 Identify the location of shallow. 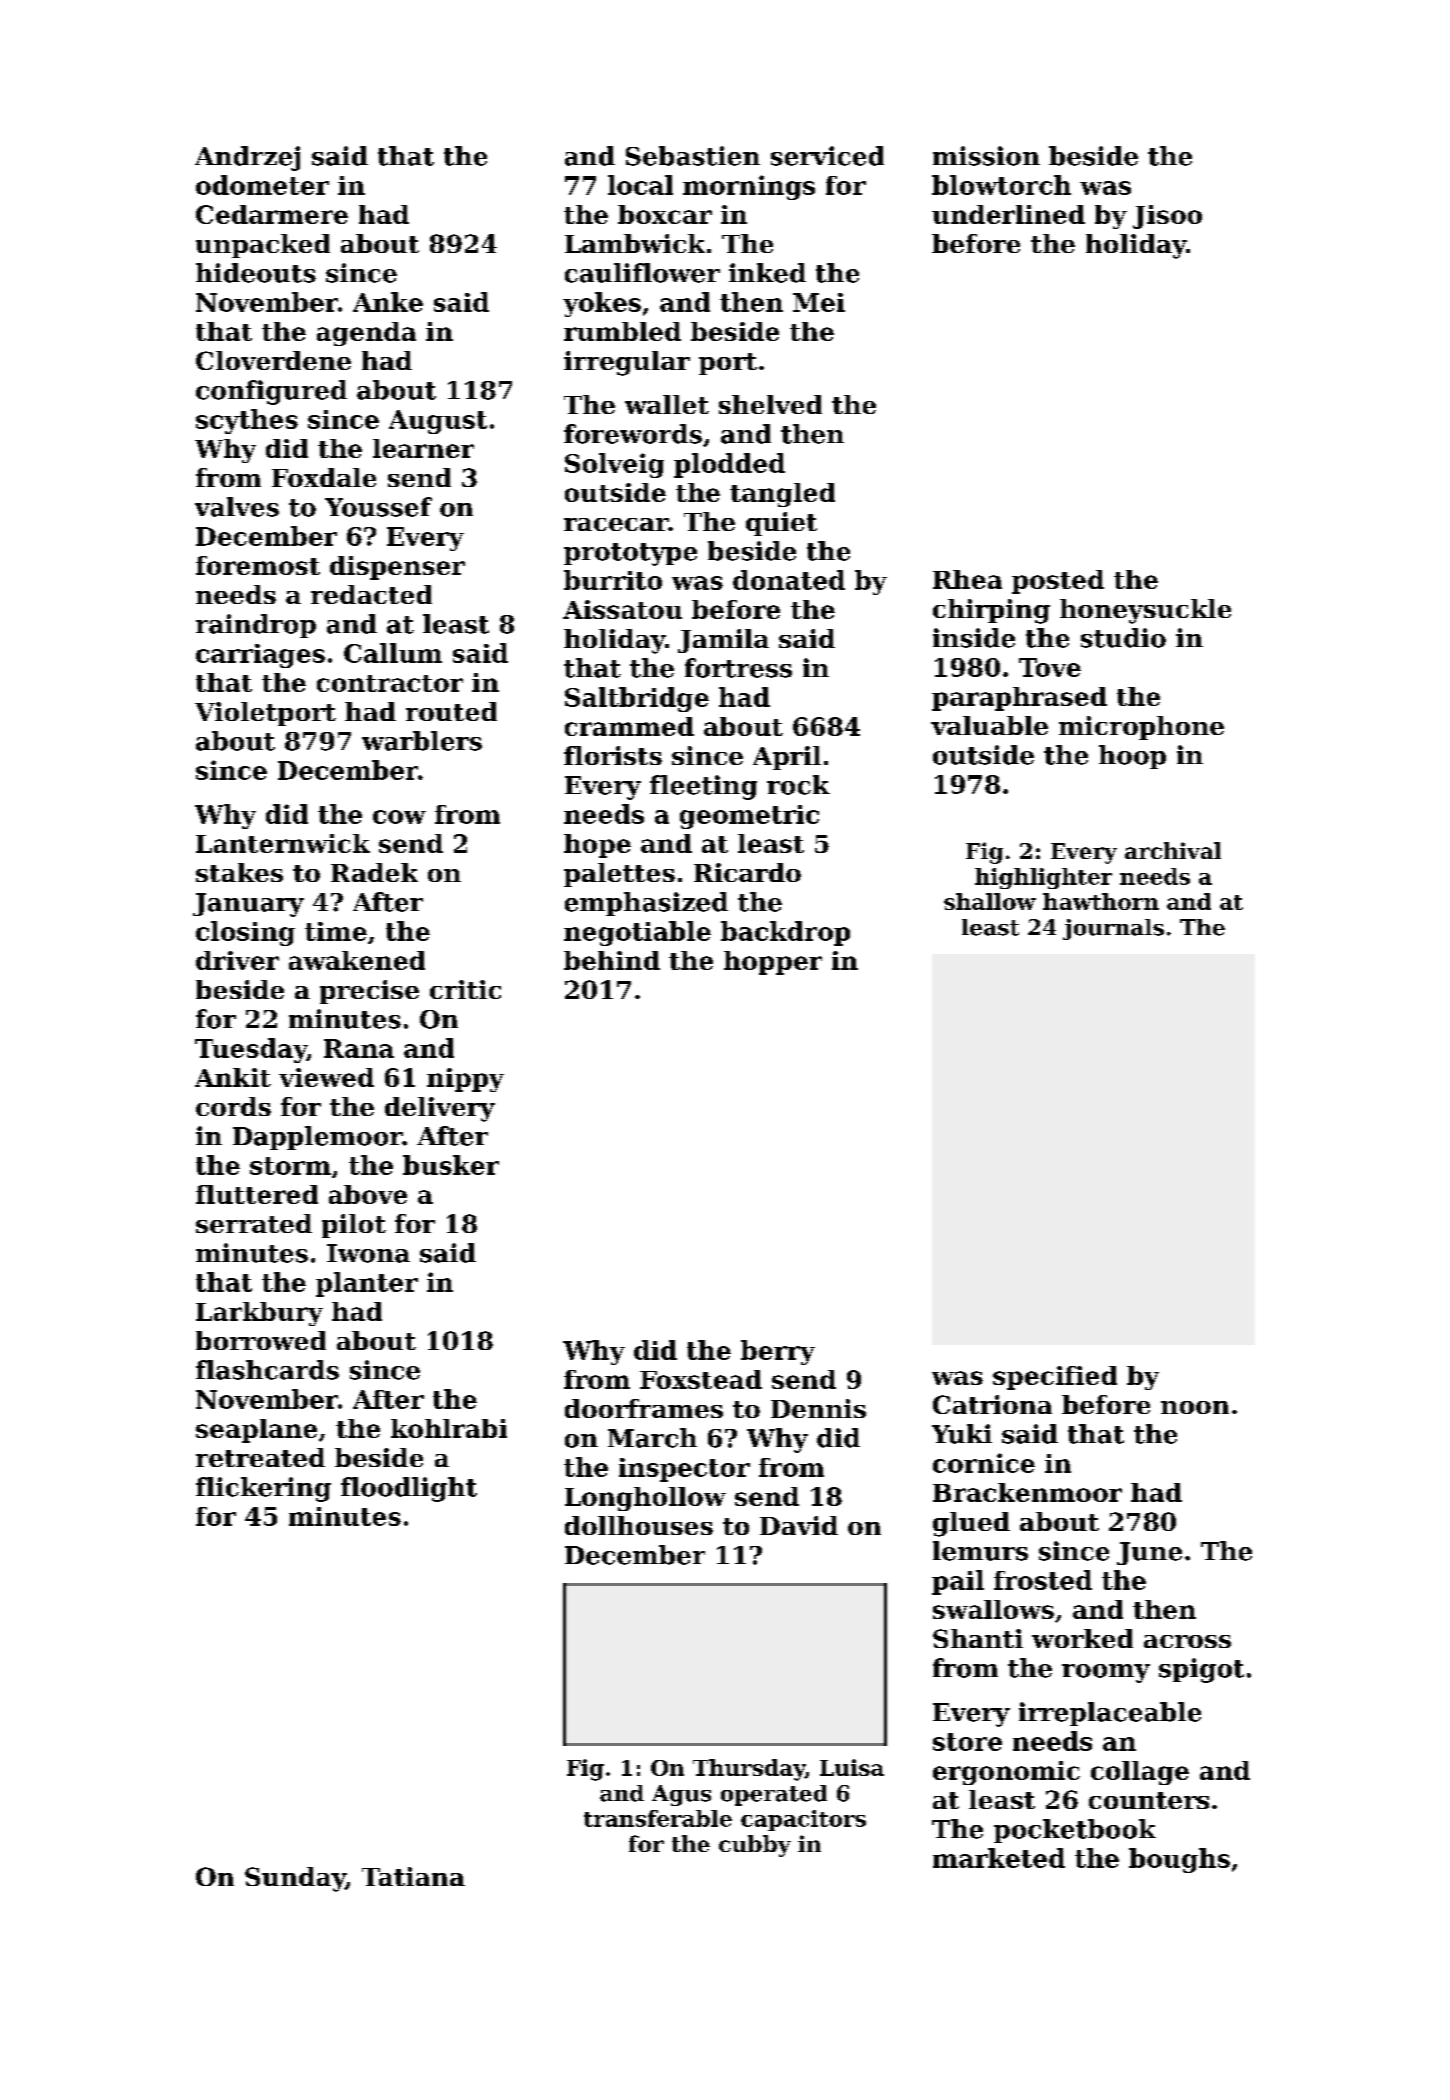
(990, 901).
